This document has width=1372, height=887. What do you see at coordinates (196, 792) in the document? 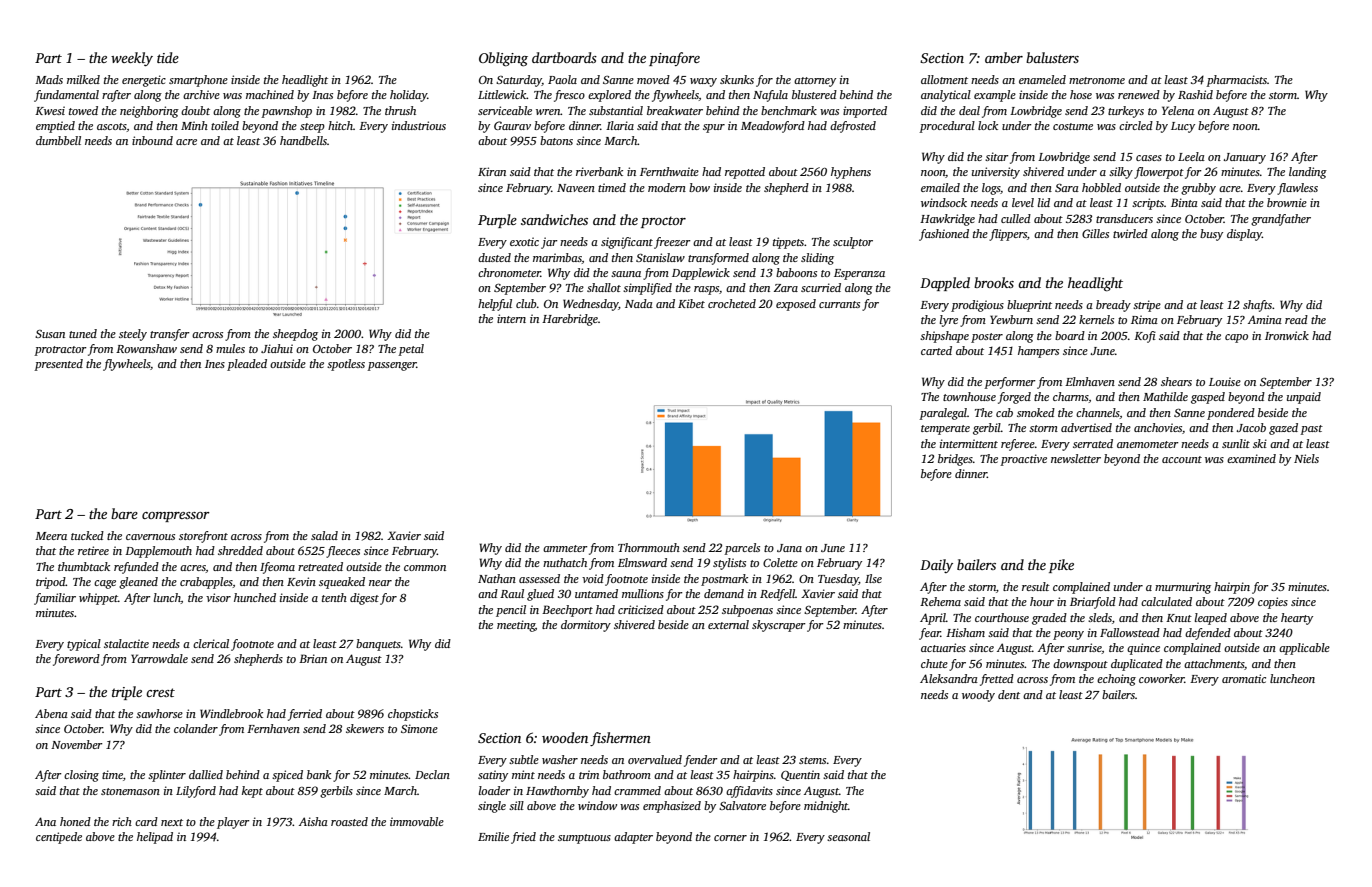
I see `Lilyford` at bounding box center [196, 792].
